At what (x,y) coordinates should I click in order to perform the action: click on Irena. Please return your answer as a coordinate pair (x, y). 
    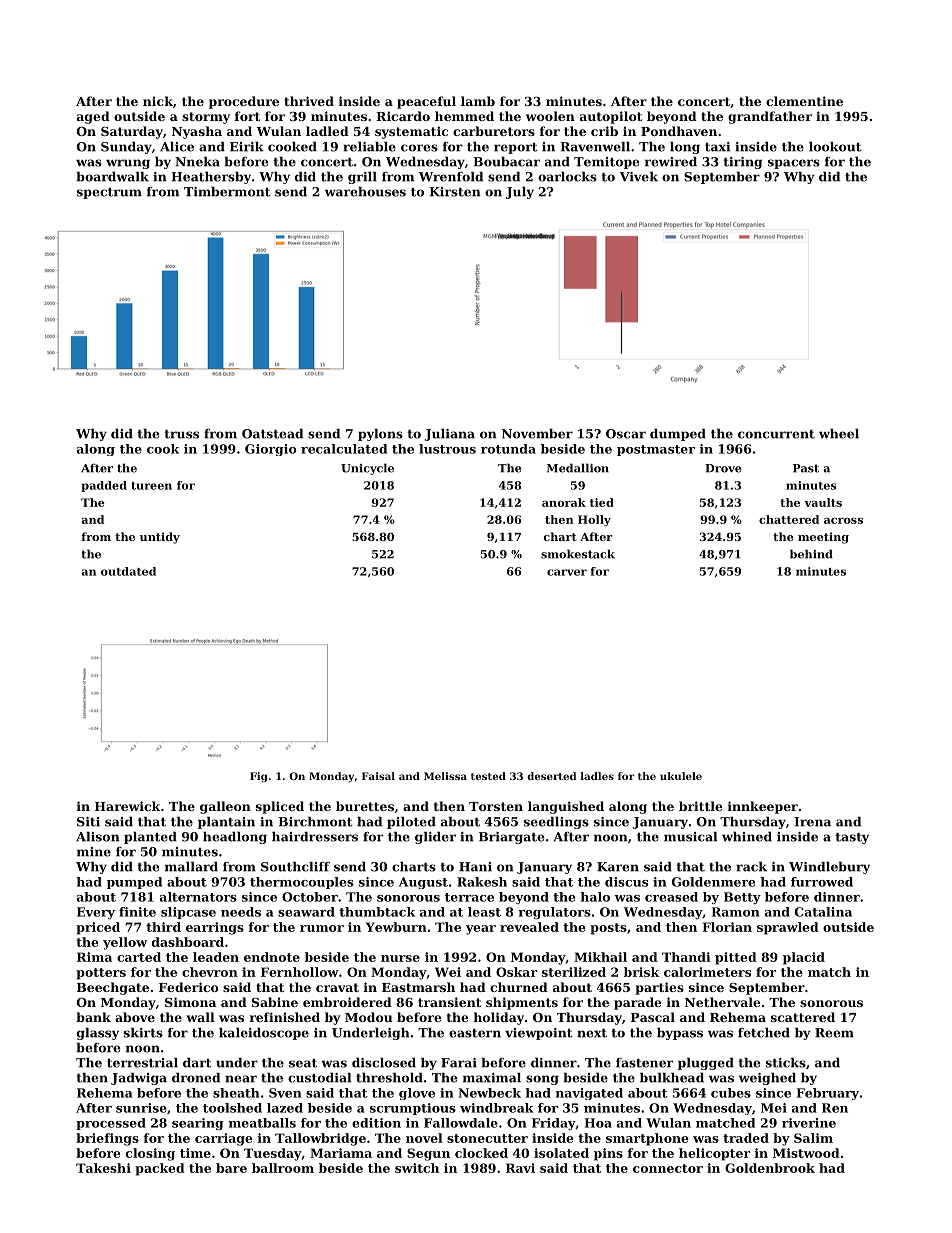
    Looking at the image, I should click on (812, 822).
